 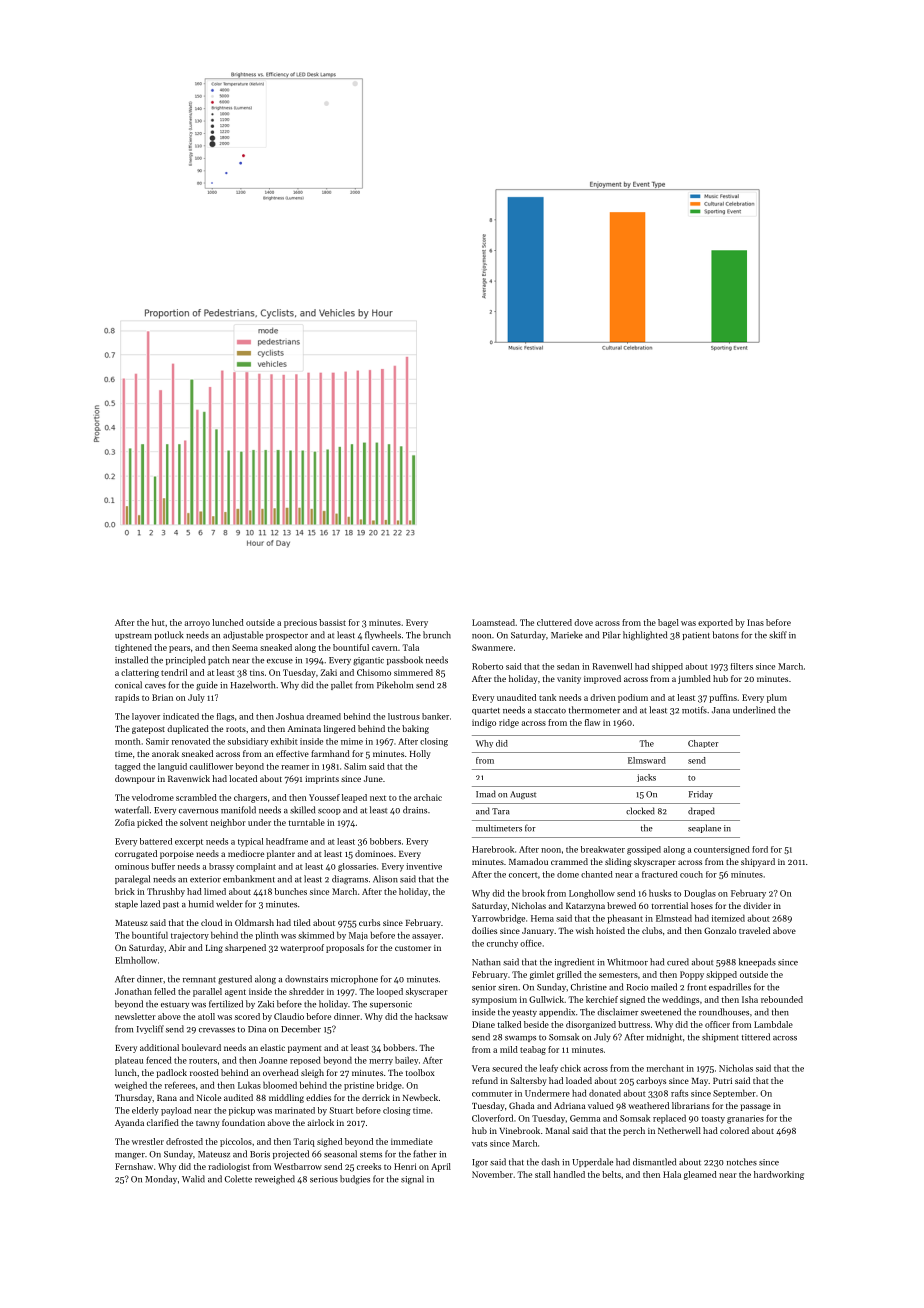 What do you see at coordinates (542, 918) in the image?
I see `Hema` at bounding box center [542, 918].
